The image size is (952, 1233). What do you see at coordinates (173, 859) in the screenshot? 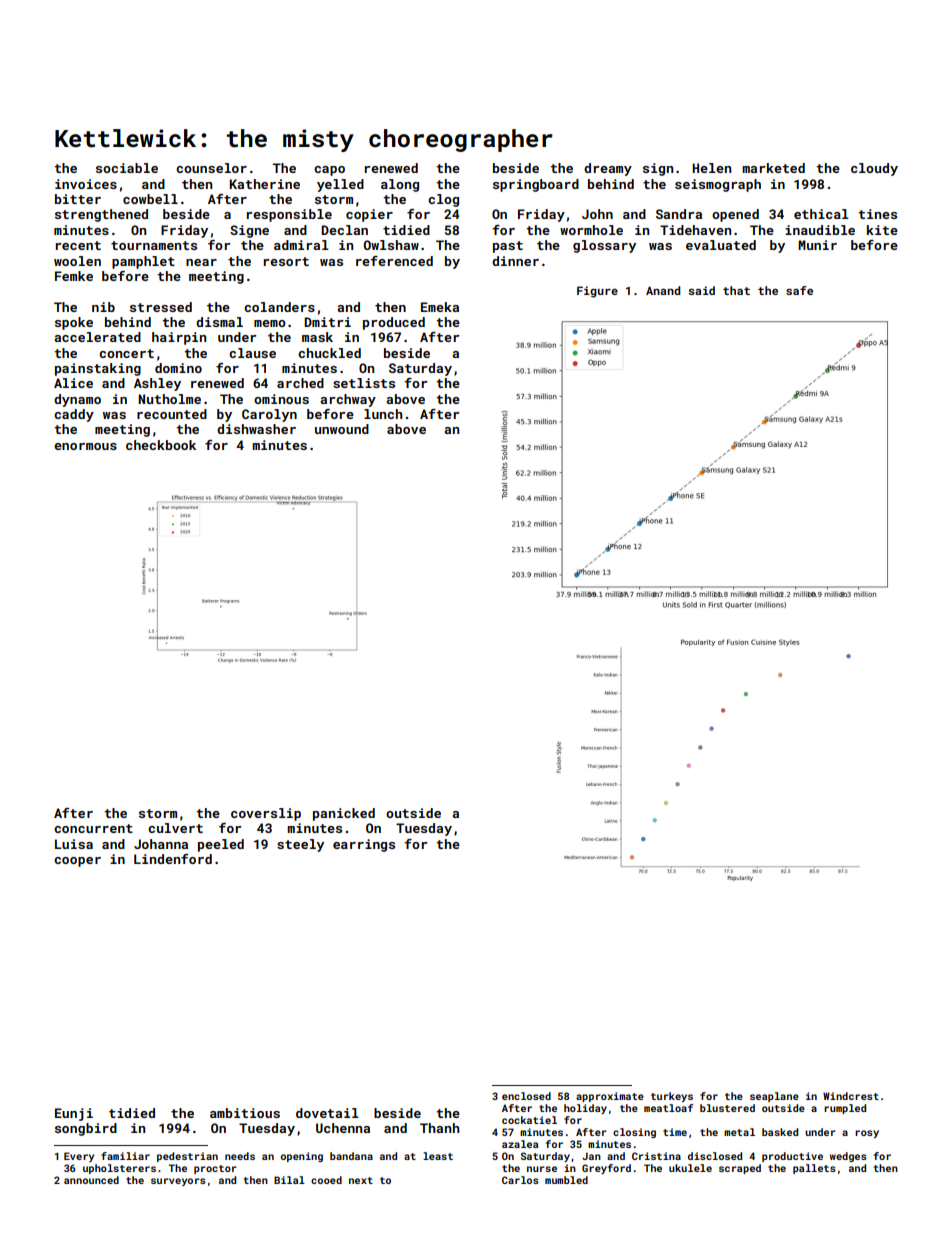
I see `Lindenford` at bounding box center [173, 859].
